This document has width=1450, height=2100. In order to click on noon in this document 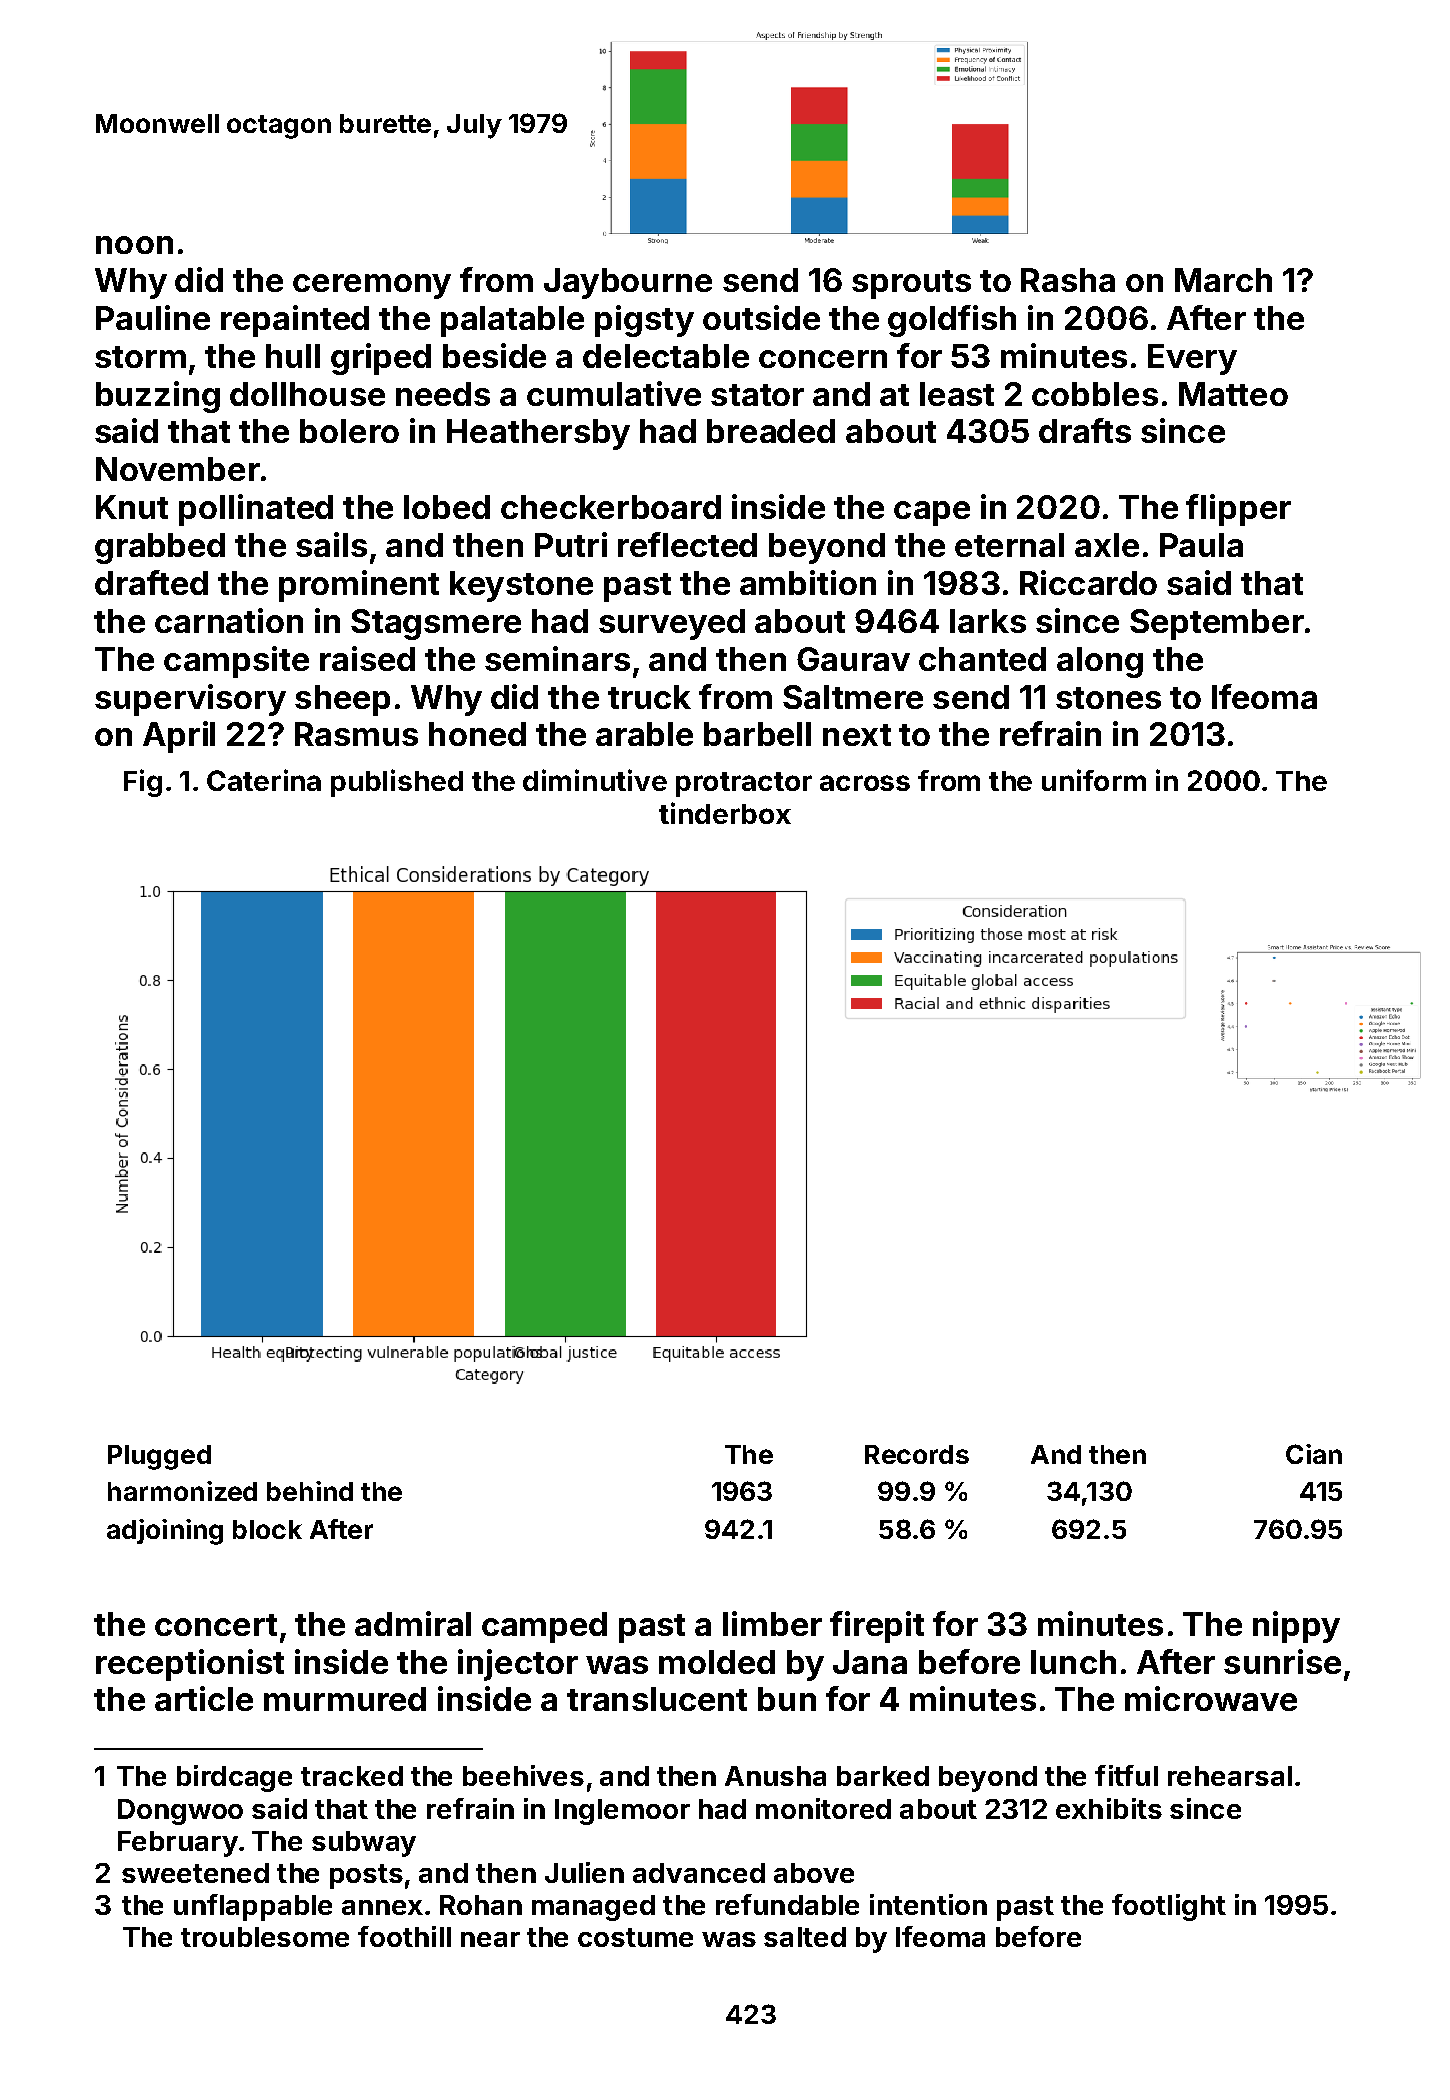, I will do `click(134, 245)`.
